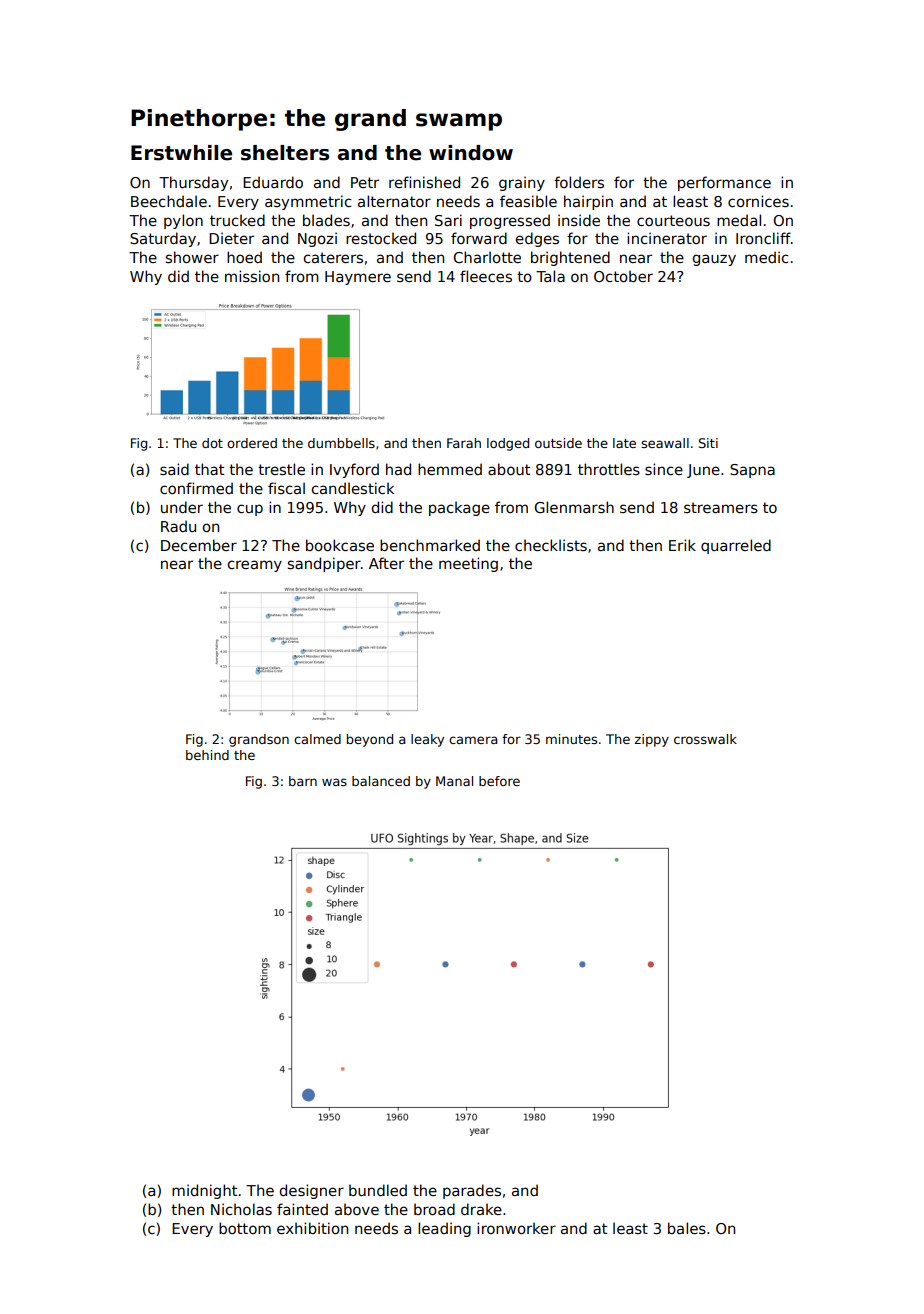 This document has height=1314, width=924. What do you see at coordinates (736, 546) in the document?
I see `quarreled` at bounding box center [736, 546].
